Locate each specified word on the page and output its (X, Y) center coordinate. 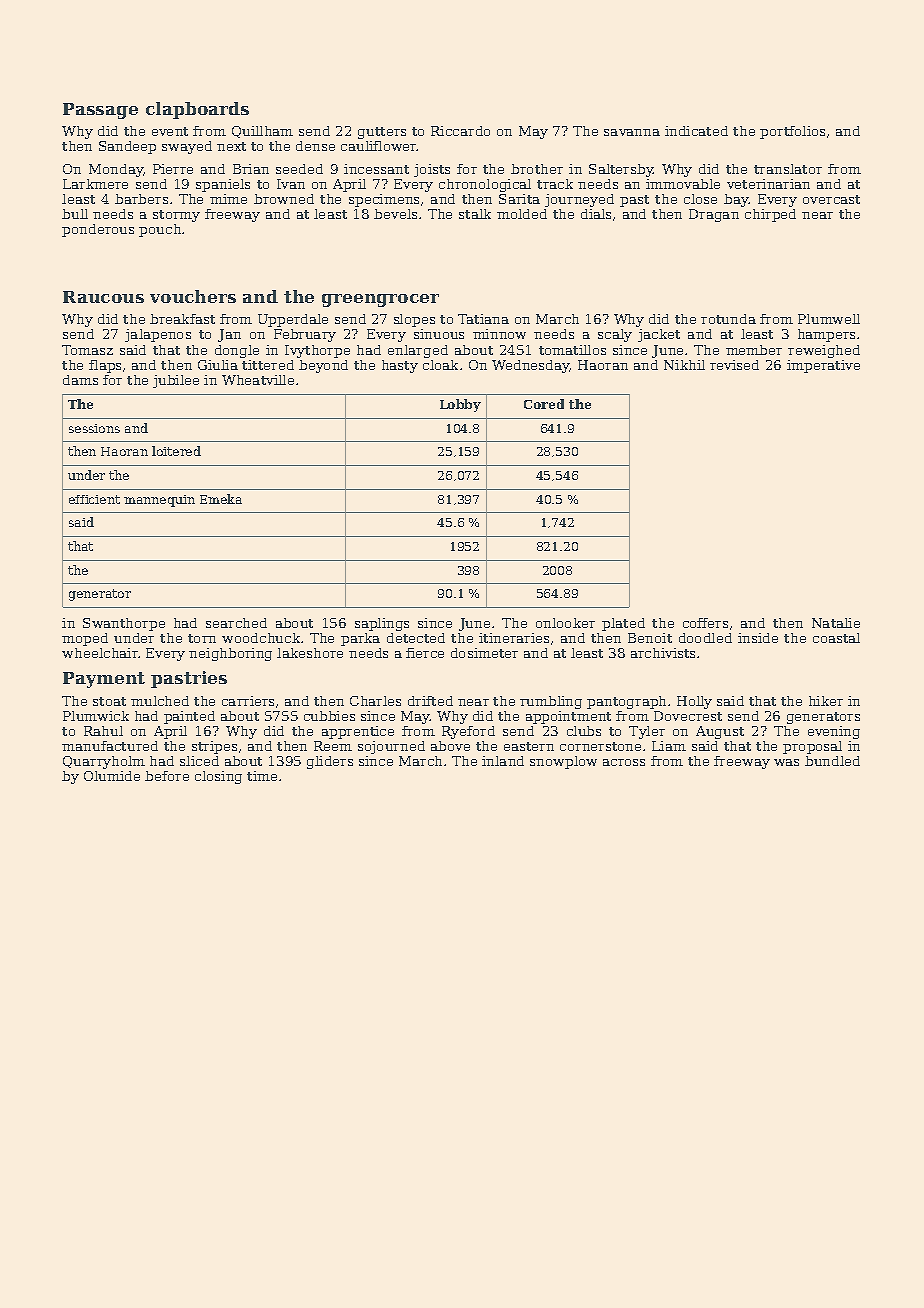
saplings (382, 624)
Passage (100, 111)
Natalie (836, 623)
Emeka (221, 499)
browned (284, 199)
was (786, 762)
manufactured (110, 746)
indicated (696, 131)
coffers (705, 623)
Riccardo (460, 131)
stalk (475, 214)
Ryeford (468, 732)
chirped (770, 215)
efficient (94, 499)
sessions (94, 428)
